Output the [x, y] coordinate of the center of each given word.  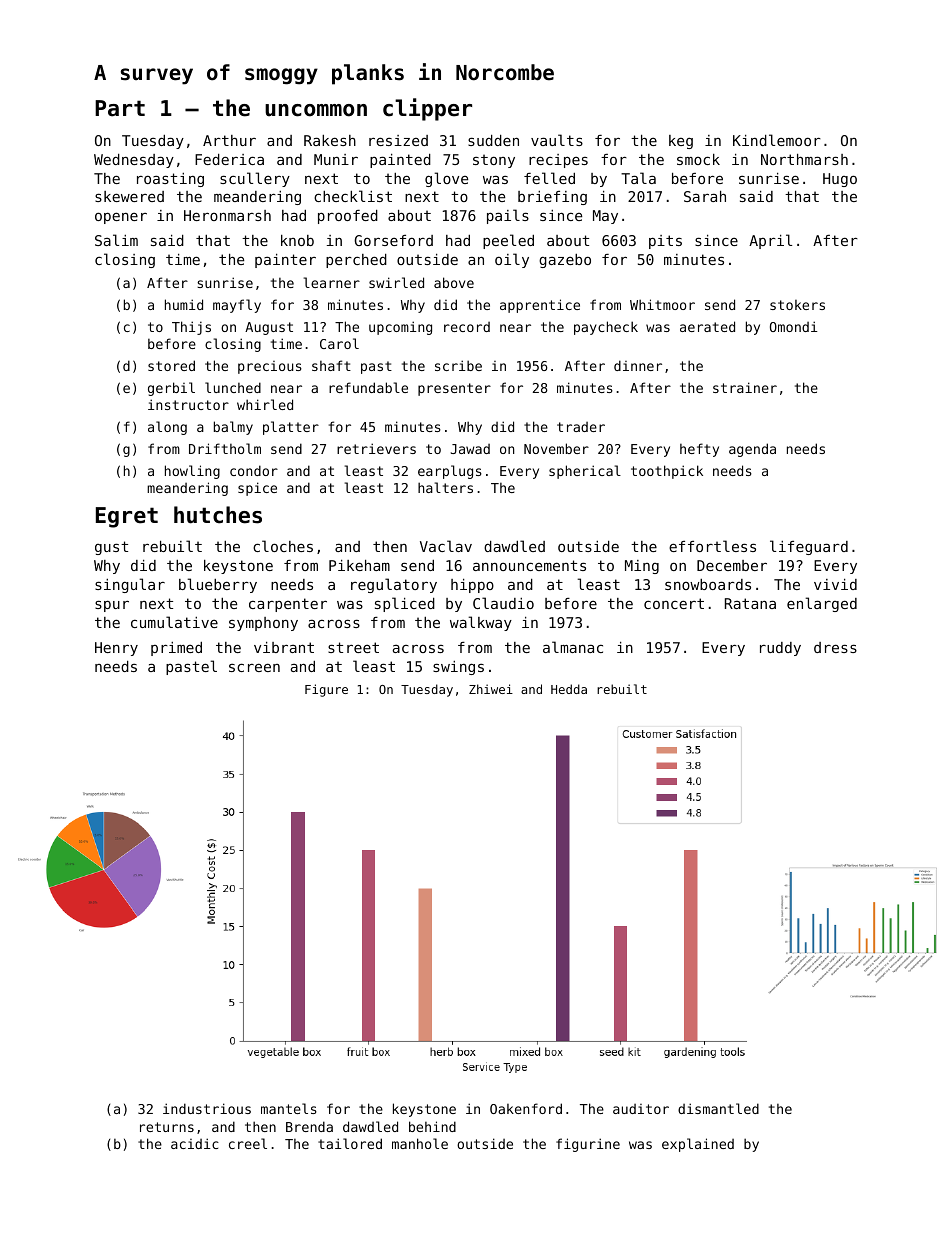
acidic [195, 1143]
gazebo [565, 261]
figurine [588, 1145]
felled [549, 178]
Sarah [705, 196]
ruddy [780, 649]
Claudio [503, 603]
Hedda [569, 689]
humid [184, 304]
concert [674, 603]
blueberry [218, 585]
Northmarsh [804, 159]
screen [254, 667]
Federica [229, 159]
